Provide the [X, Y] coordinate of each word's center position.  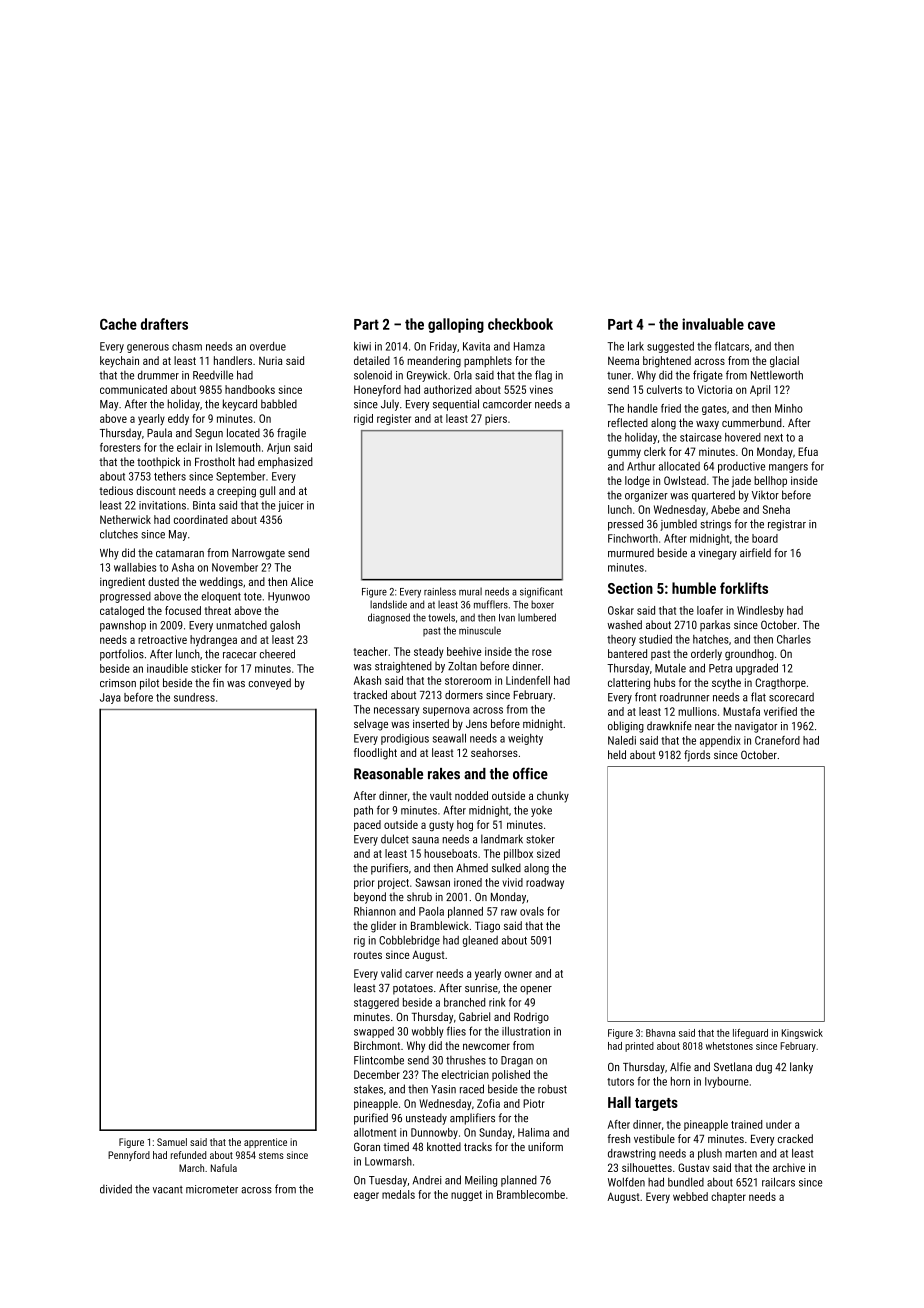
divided [116, 1189]
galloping [456, 325]
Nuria [270, 360]
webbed [690, 1196]
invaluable [713, 324]
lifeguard [750, 1034]
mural [470, 591]
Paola [431, 911]
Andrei [427, 1180]
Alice [302, 581]
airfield [755, 552]
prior [364, 883]
